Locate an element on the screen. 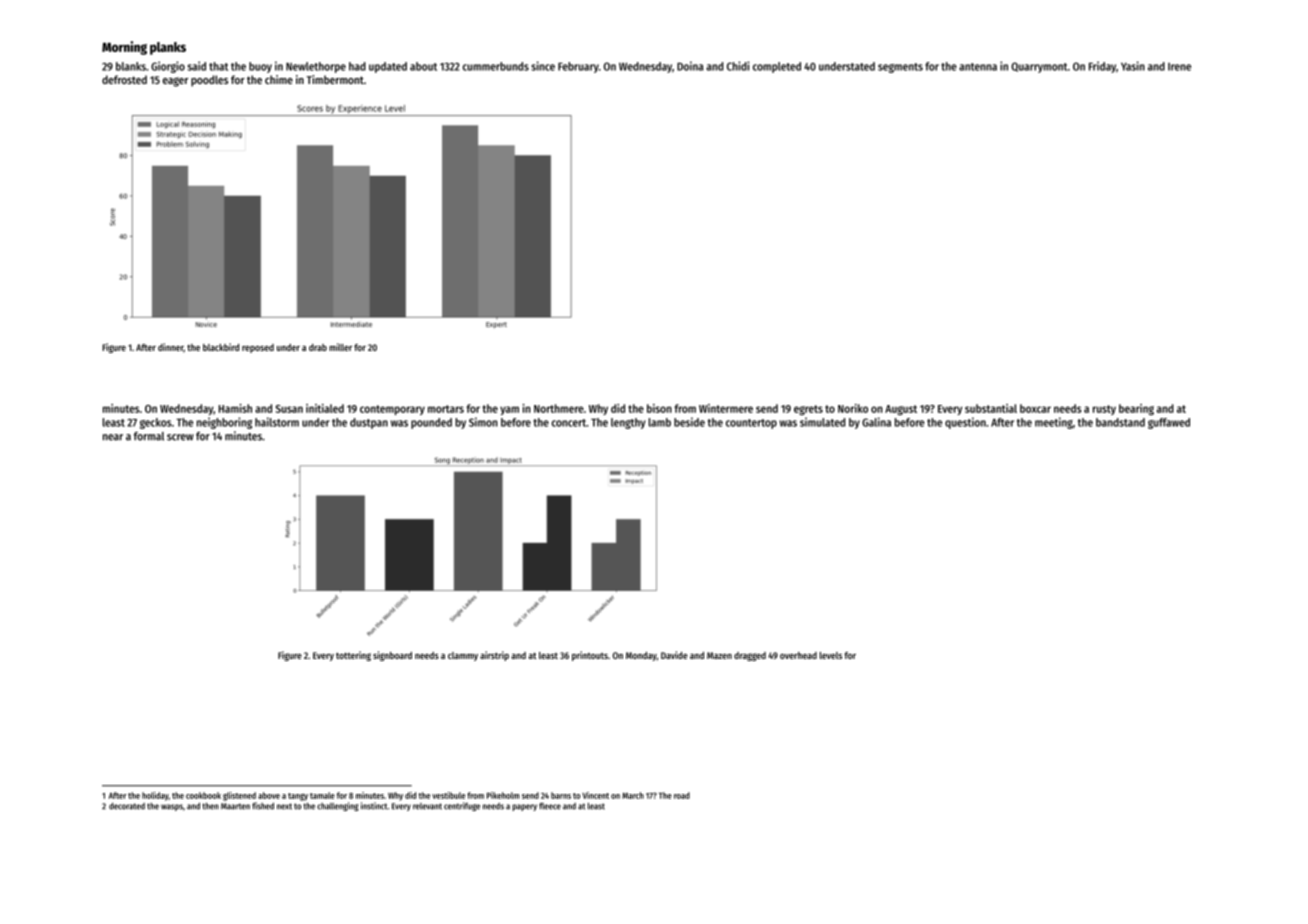  bandstand is located at coordinates (1120, 422).
